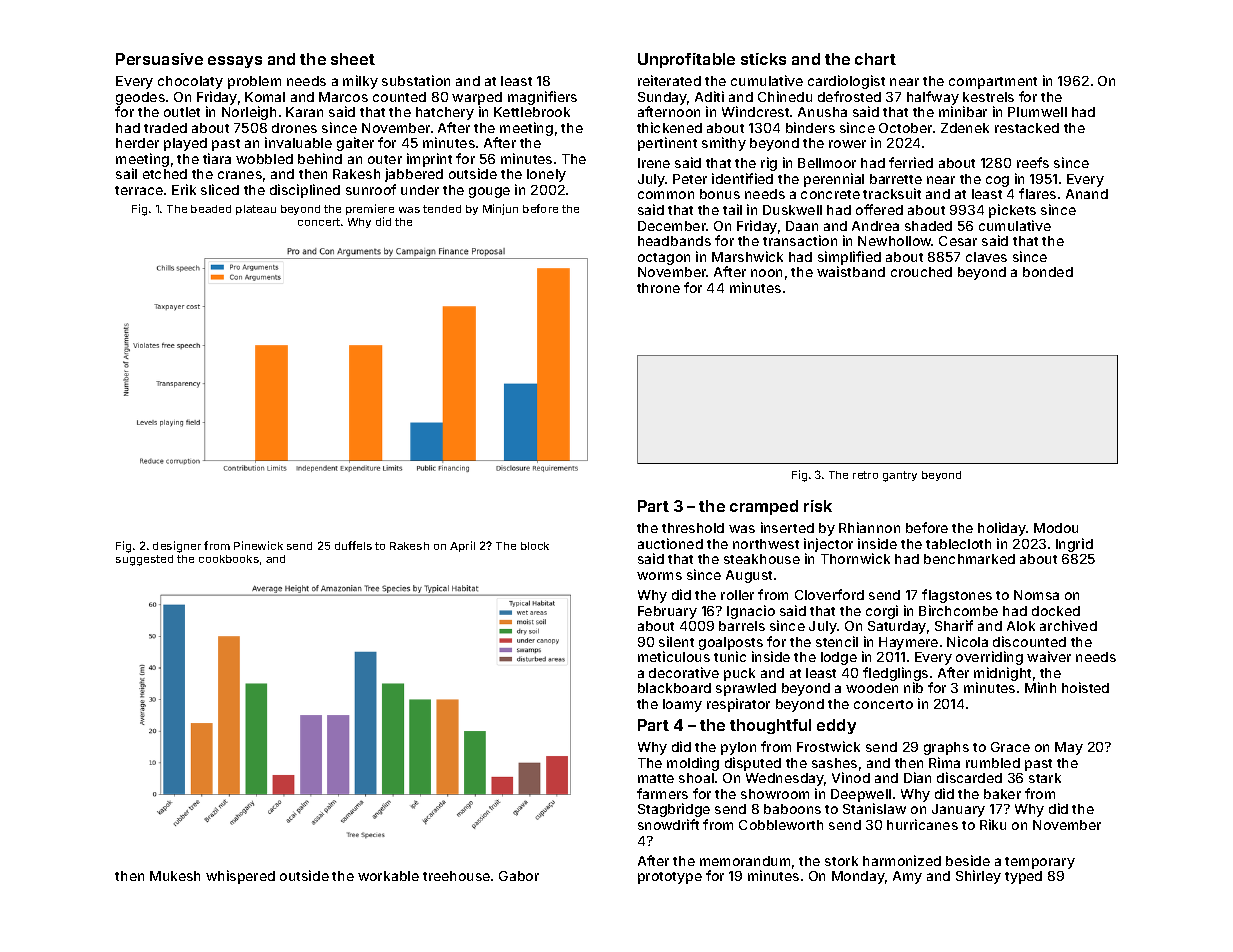  What do you see at coordinates (763, 59) in the page?
I see `sticks` at bounding box center [763, 59].
